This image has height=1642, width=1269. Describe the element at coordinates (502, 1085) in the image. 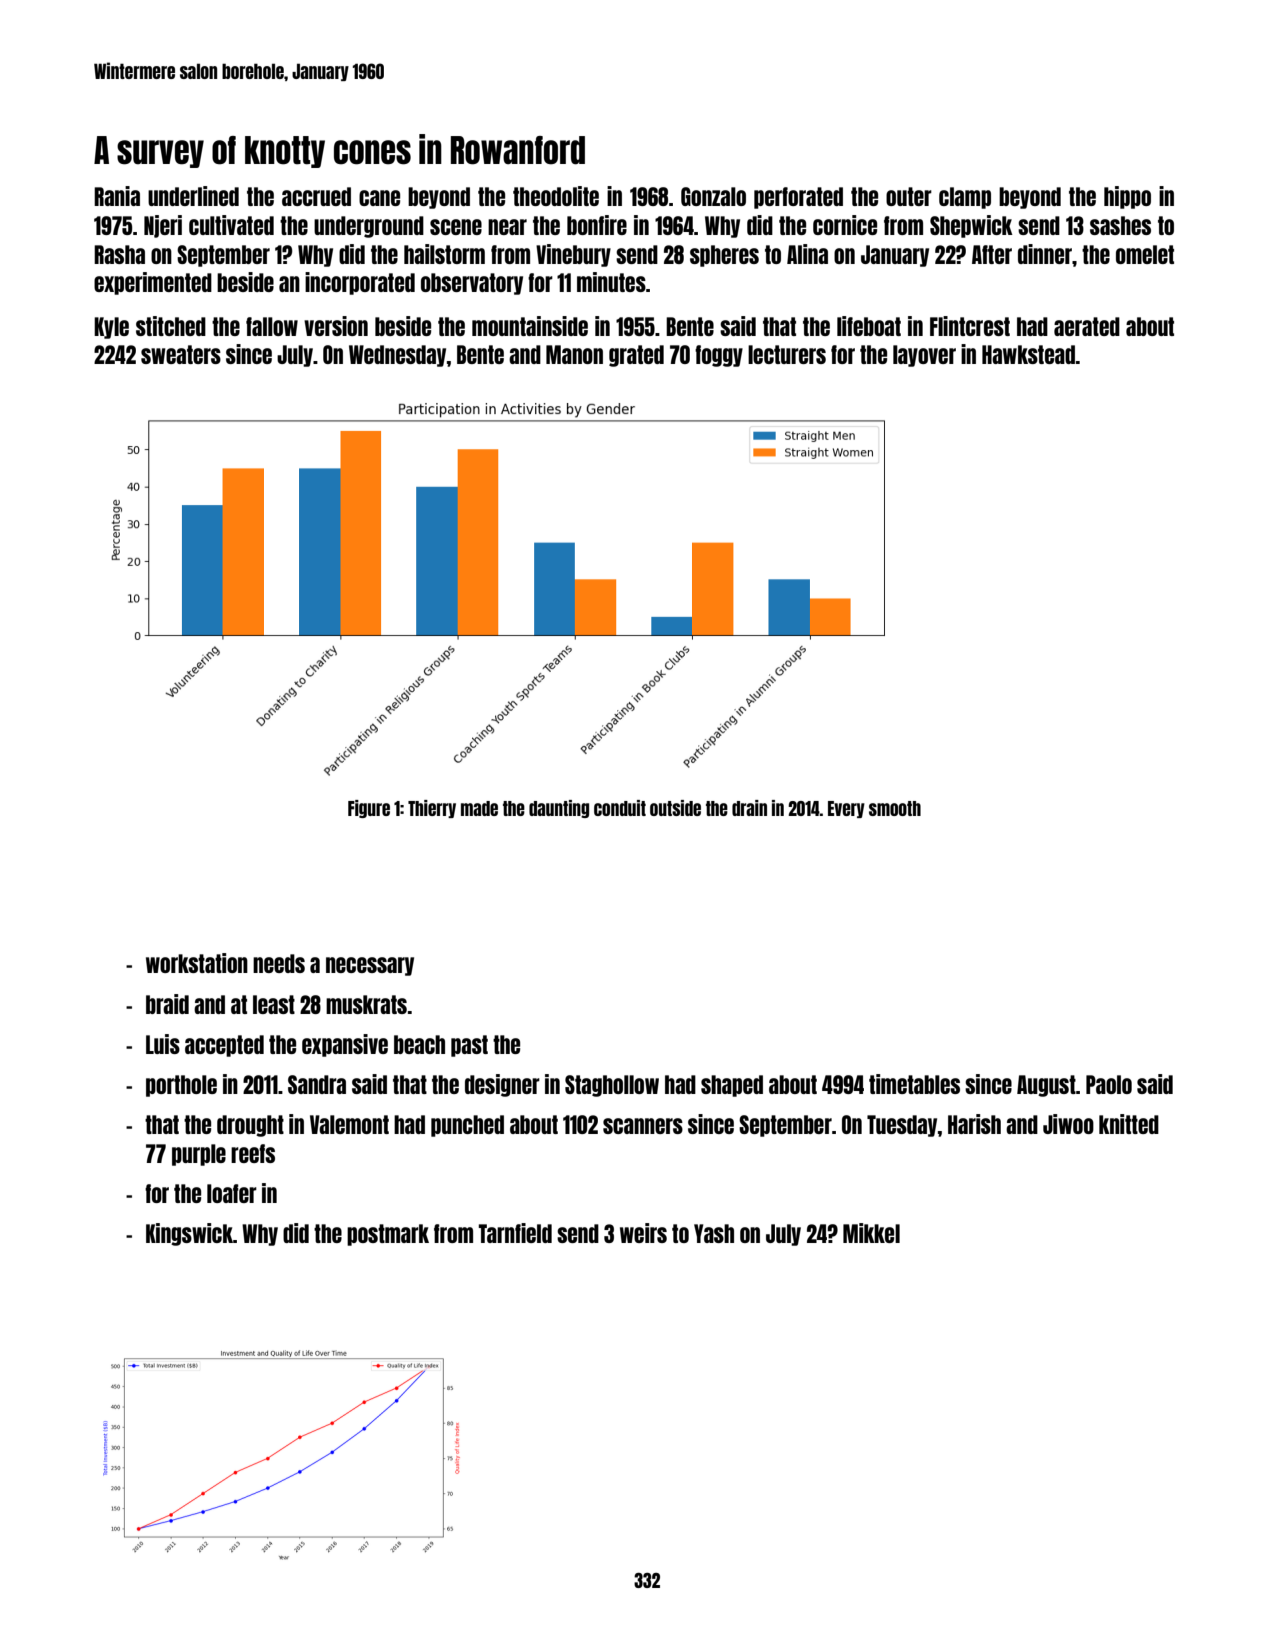

I see `designer` at that location.
